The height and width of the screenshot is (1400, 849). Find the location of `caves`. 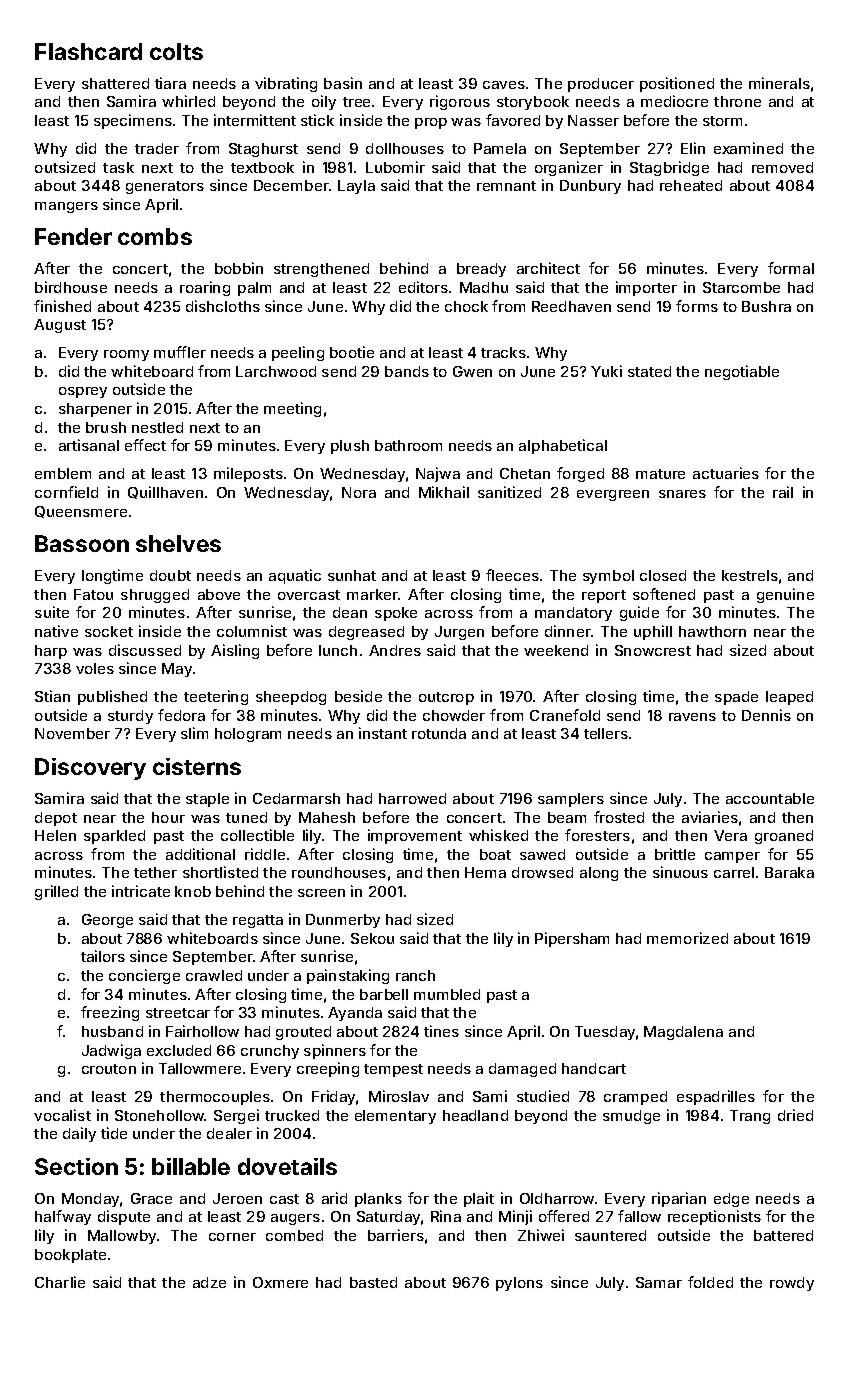

caves is located at coordinates (504, 85).
